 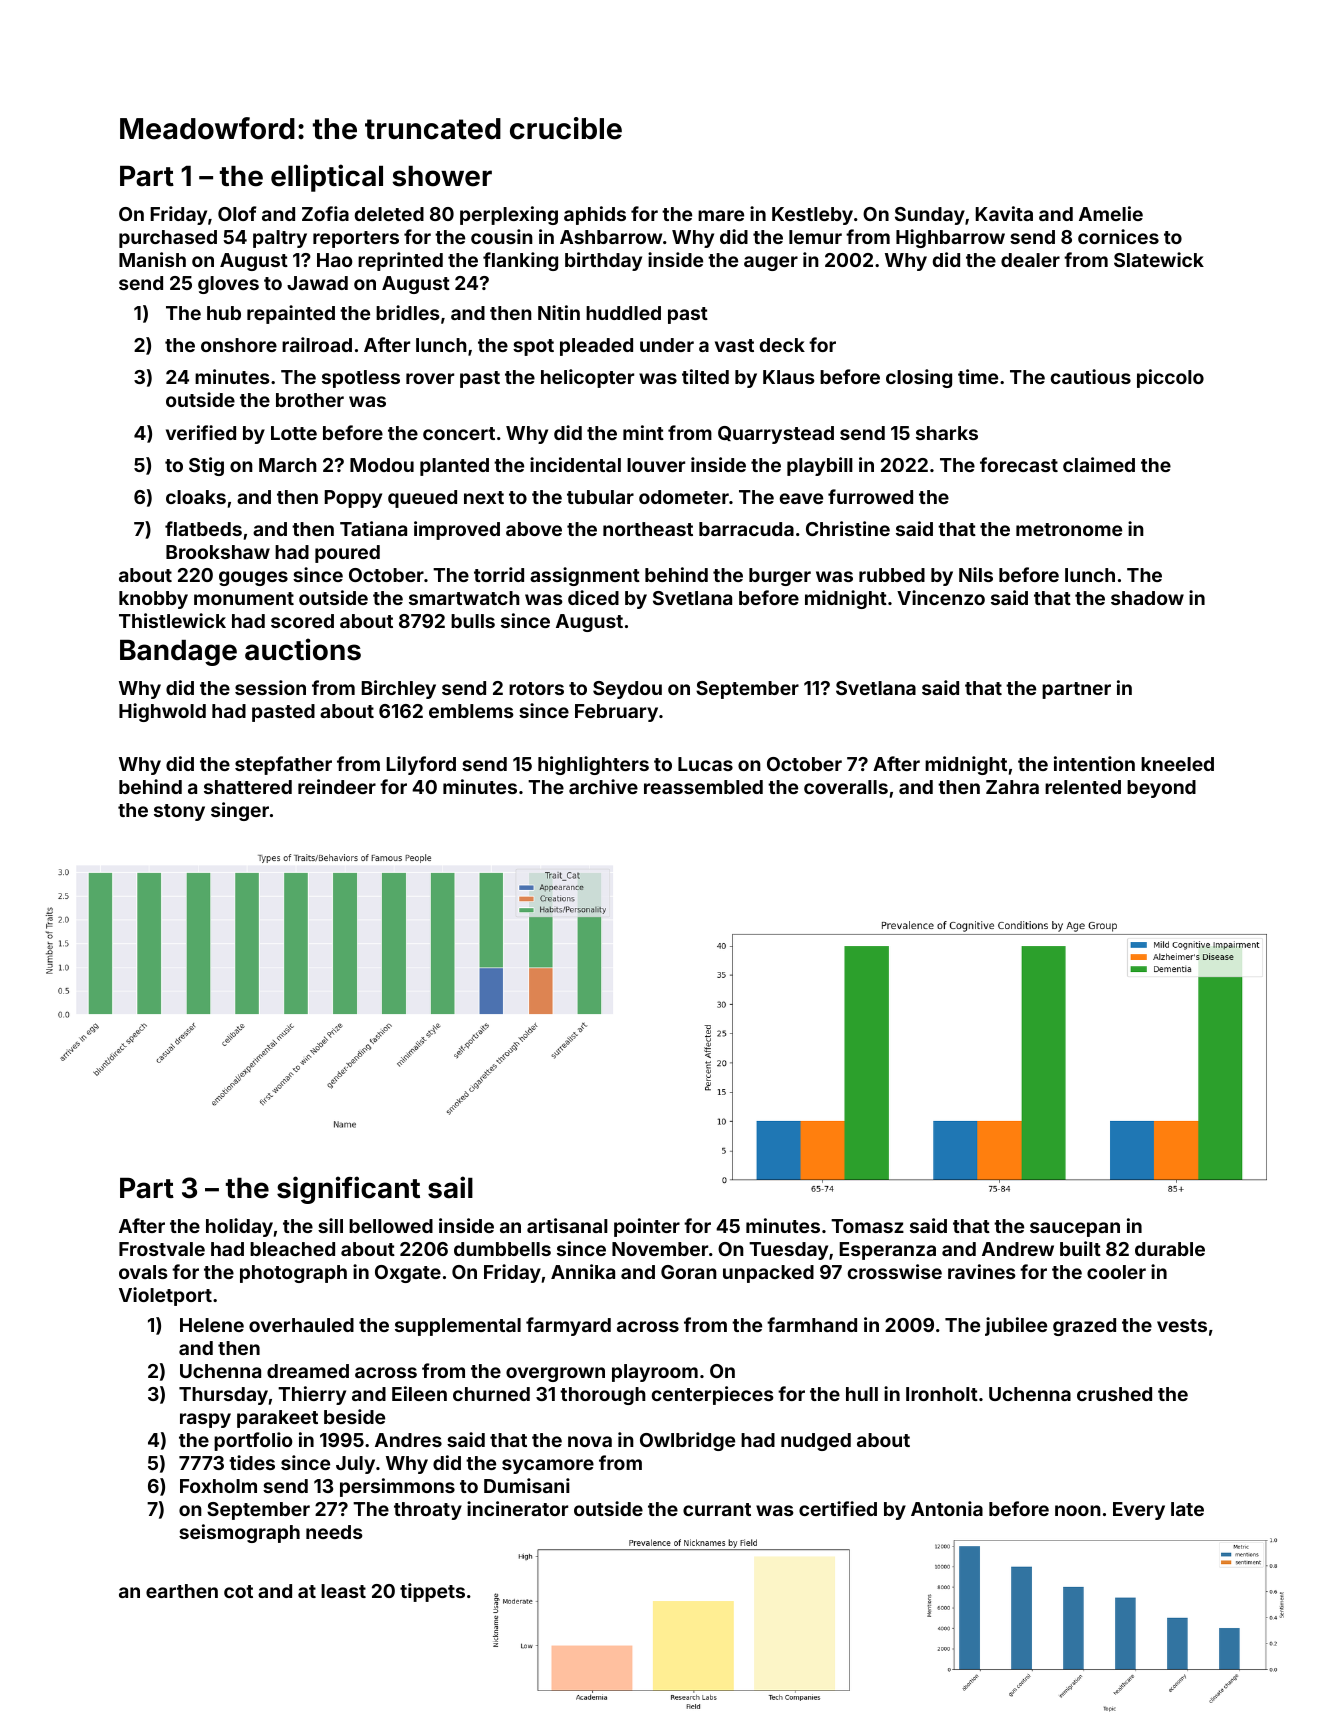 What do you see at coordinates (595, 215) in the screenshot?
I see `aphids` at bounding box center [595, 215].
